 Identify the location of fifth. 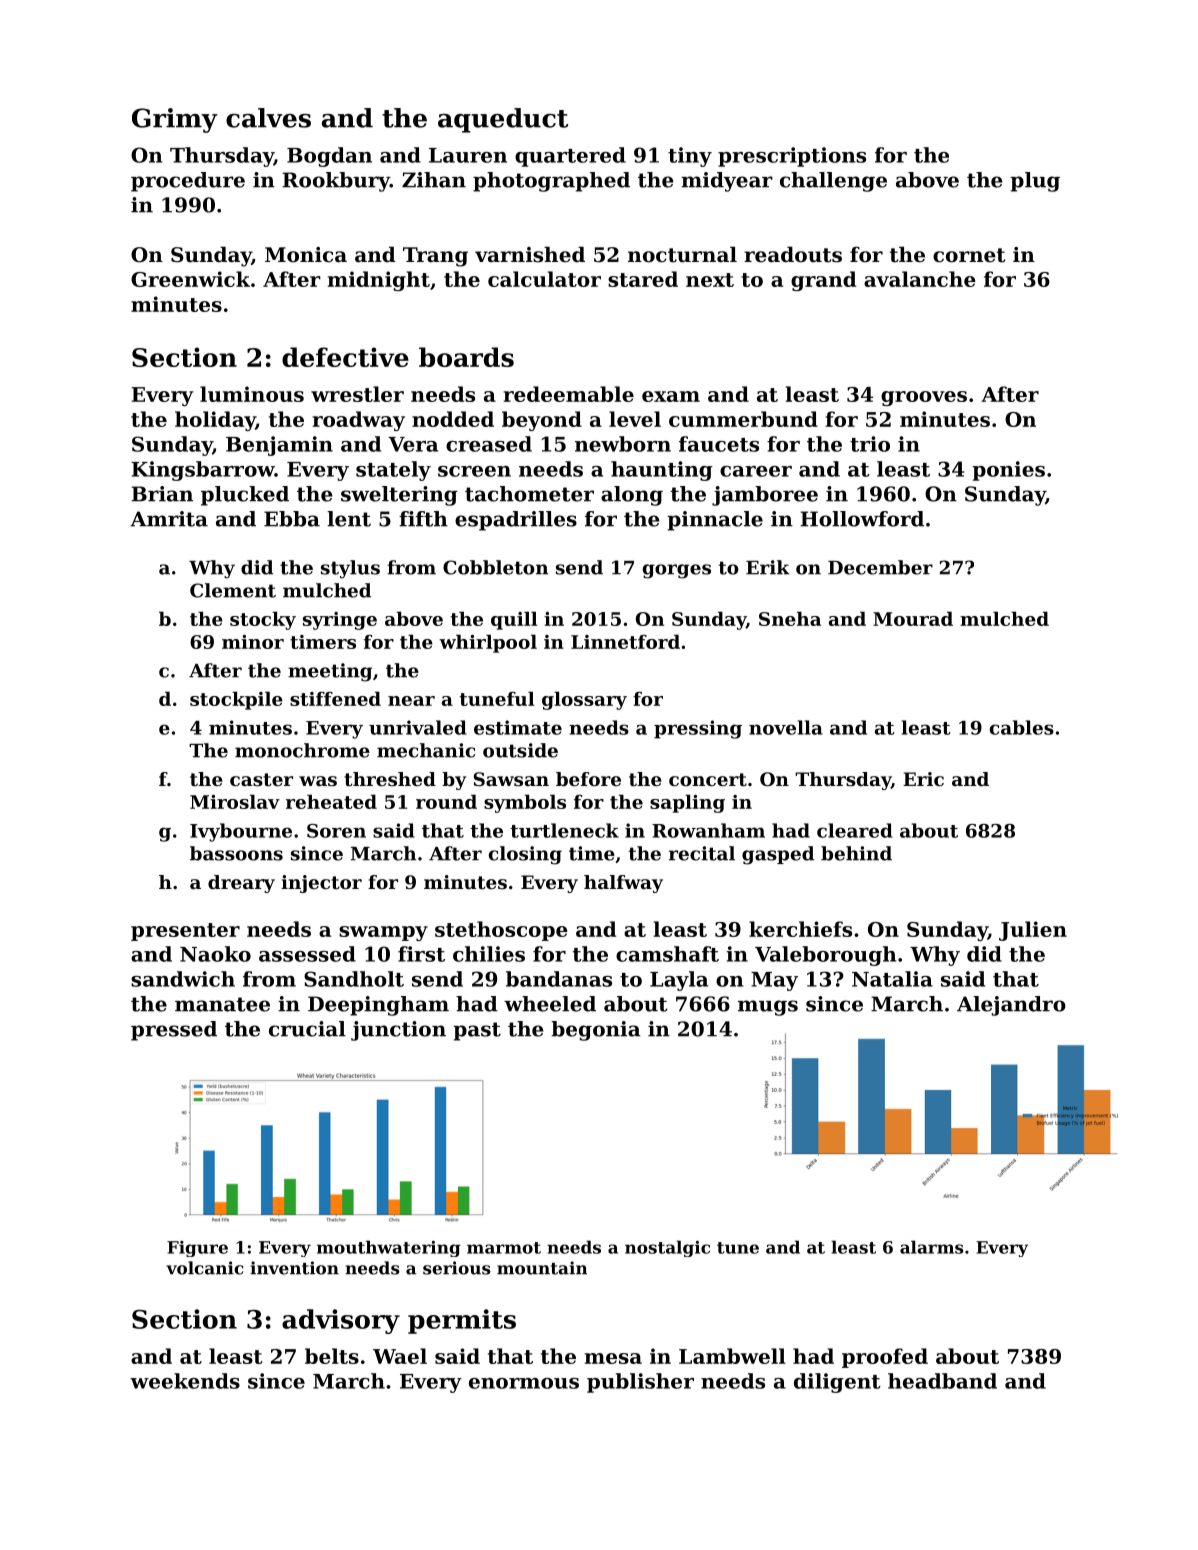
(423, 519).
